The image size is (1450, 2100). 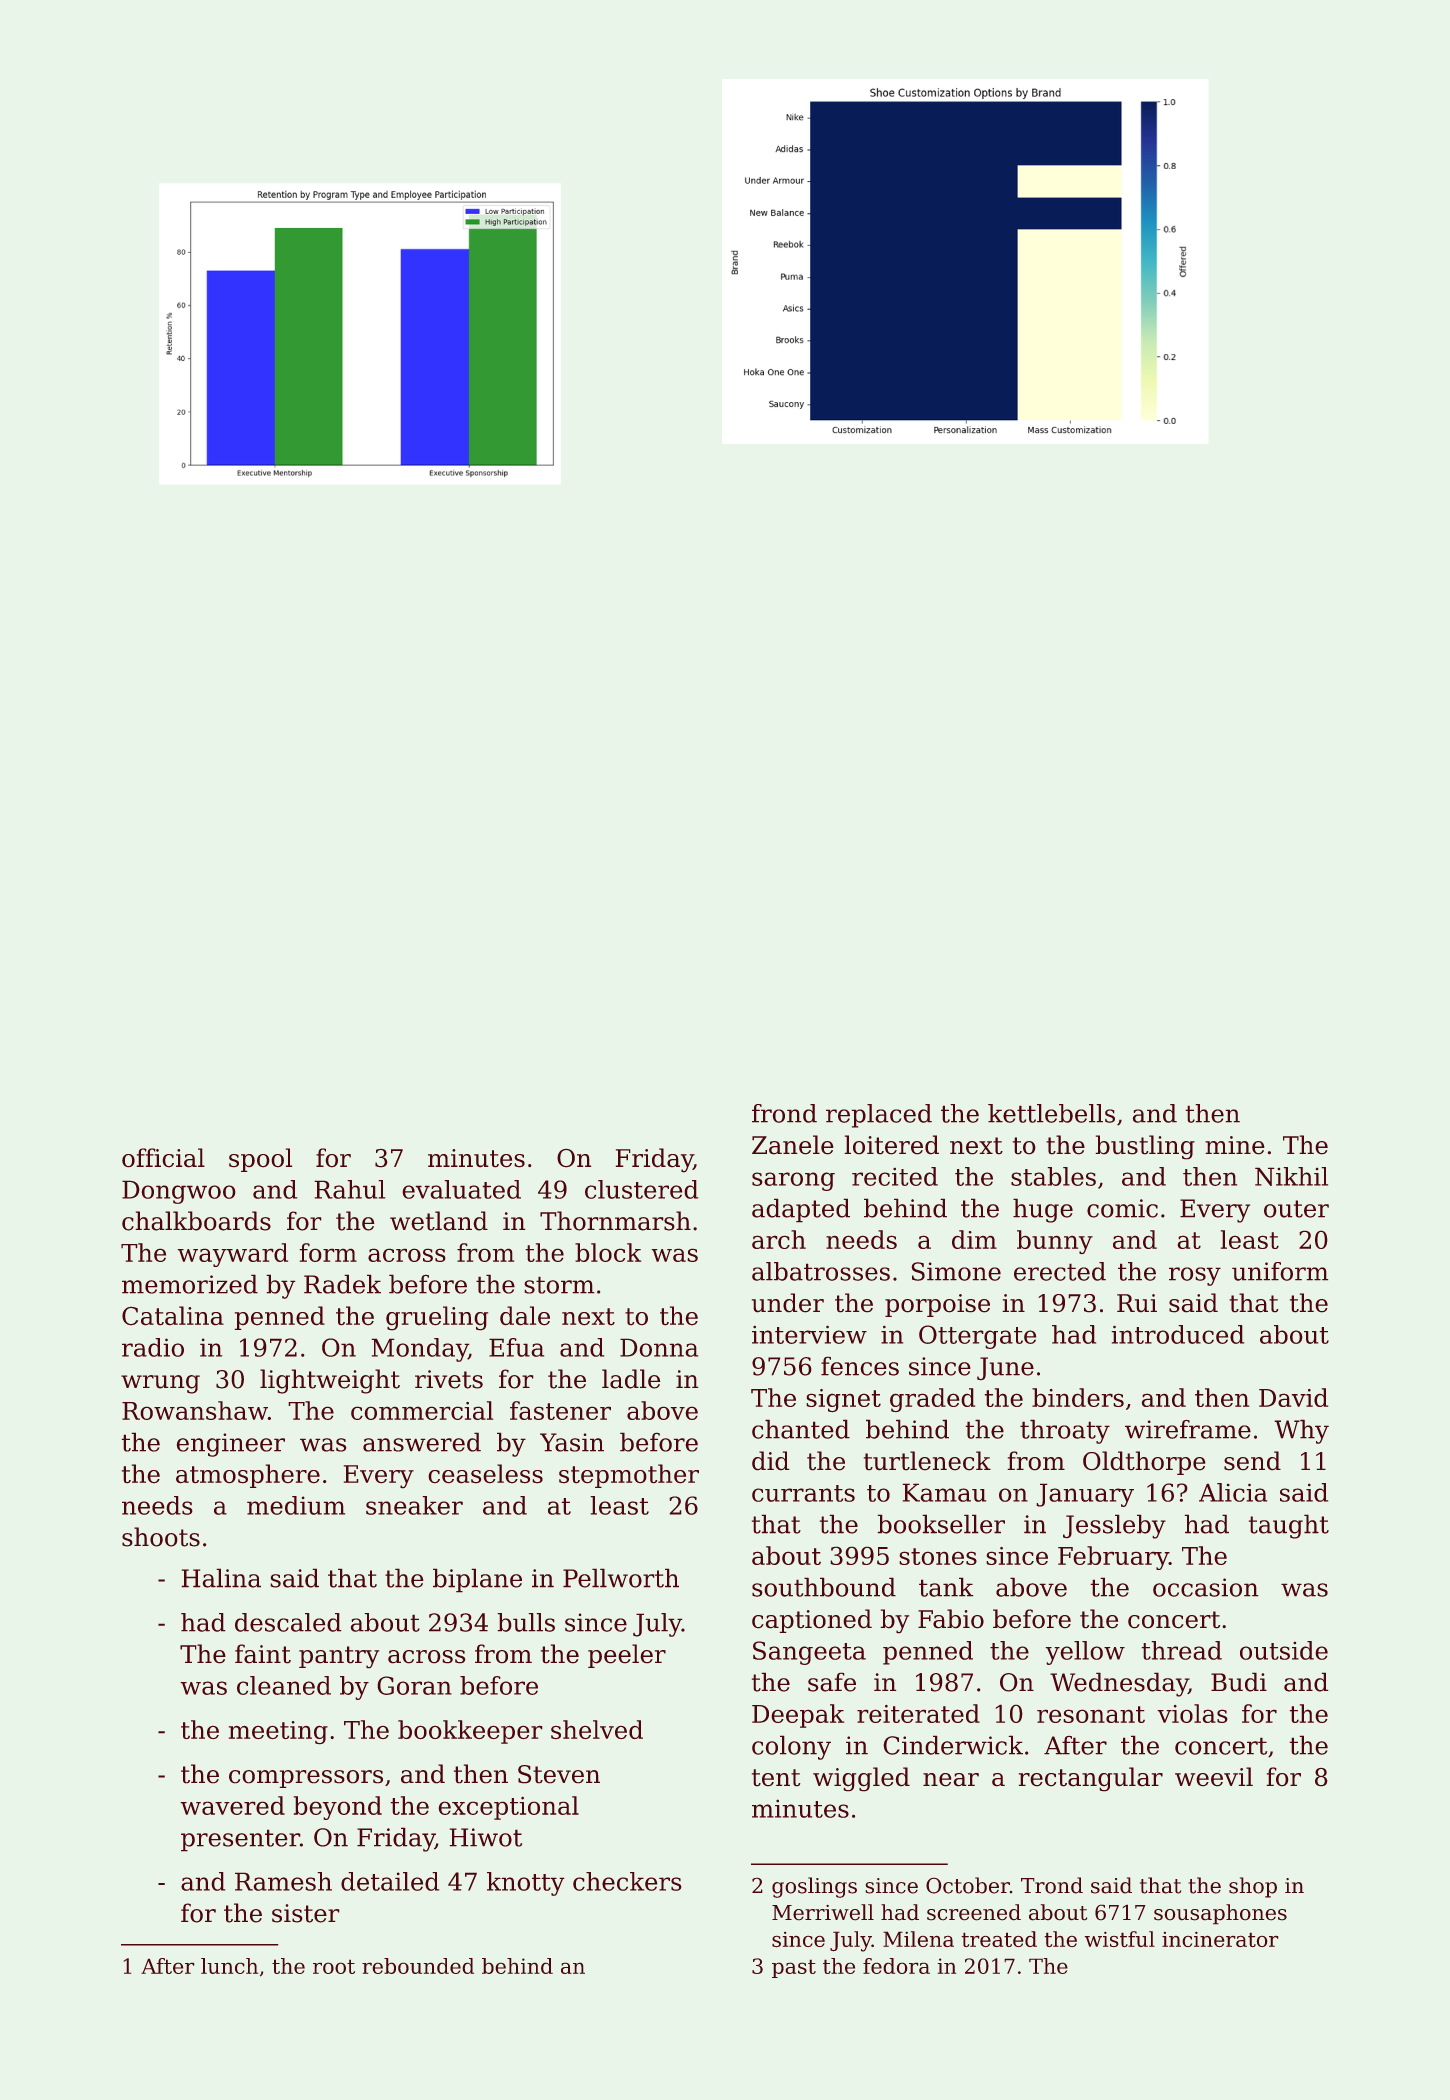 I want to click on presenter, so click(x=240, y=1840).
